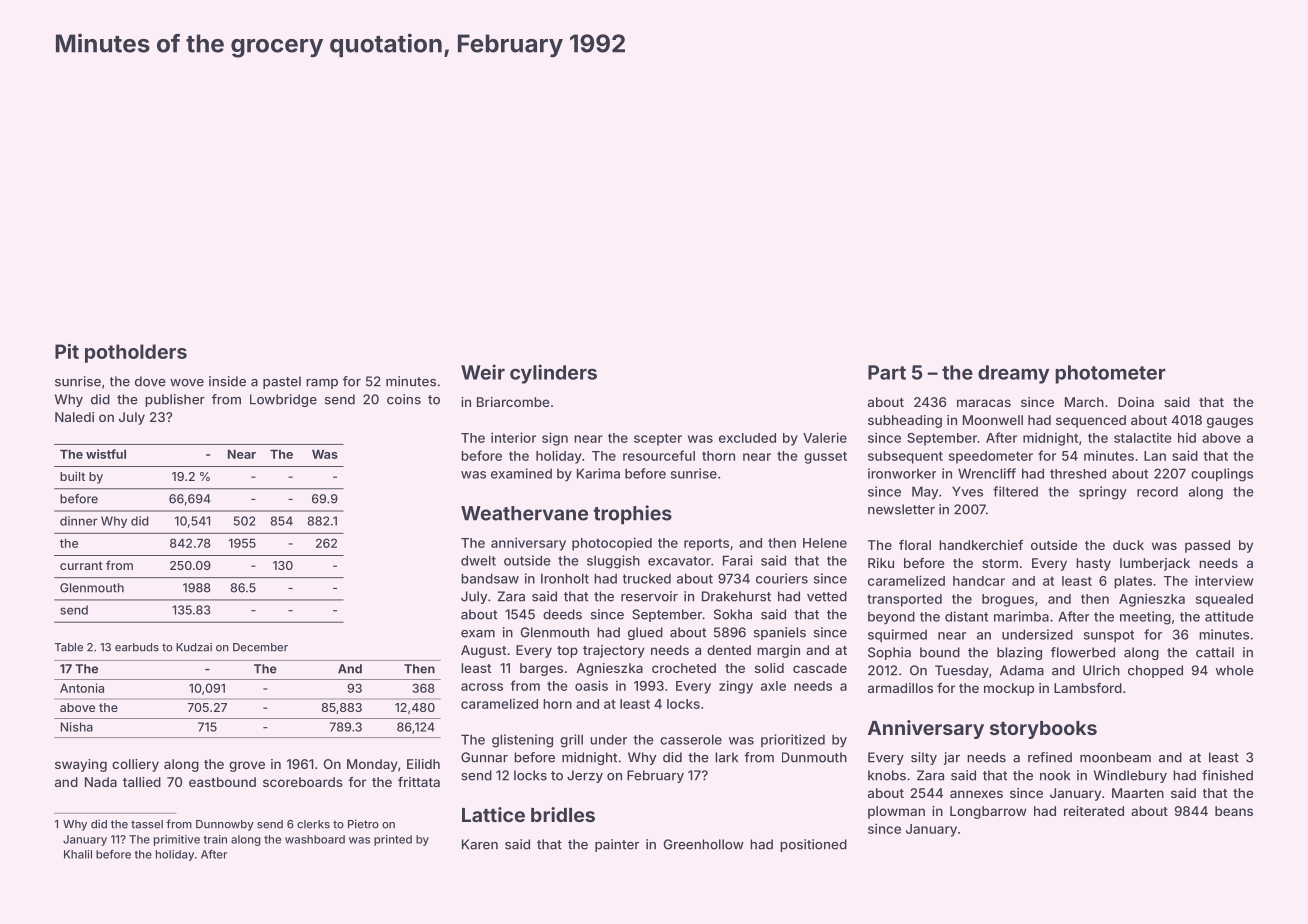 Image resolution: width=1308 pixels, height=924 pixels. Describe the element at coordinates (524, 513) in the page. I see `Weathervane` at that location.
